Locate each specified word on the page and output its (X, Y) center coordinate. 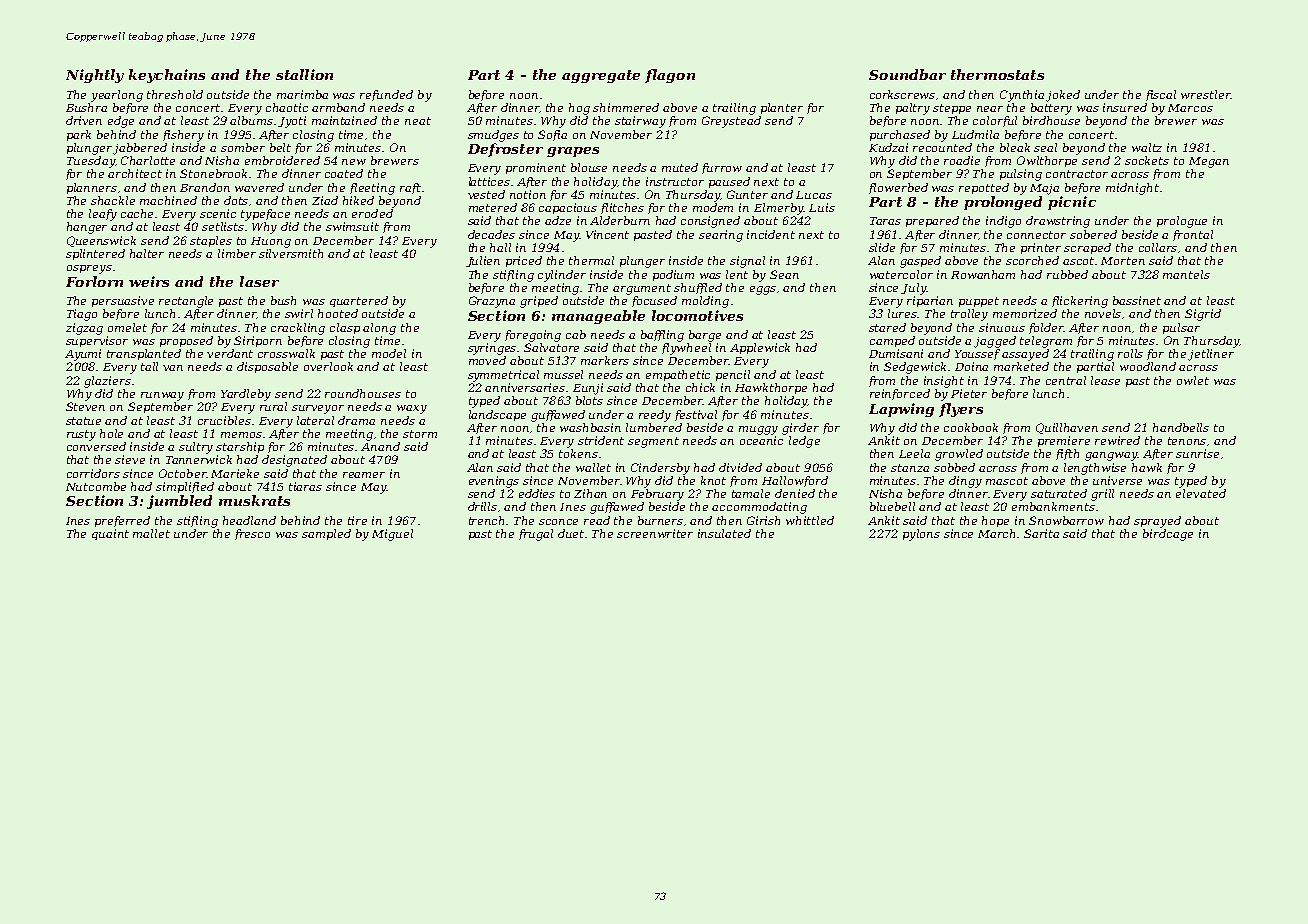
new (354, 162)
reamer (364, 475)
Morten (1123, 261)
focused (654, 301)
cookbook (971, 427)
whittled (810, 520)
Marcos (1190, 108)
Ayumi (83, 355)
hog (579, 109)
